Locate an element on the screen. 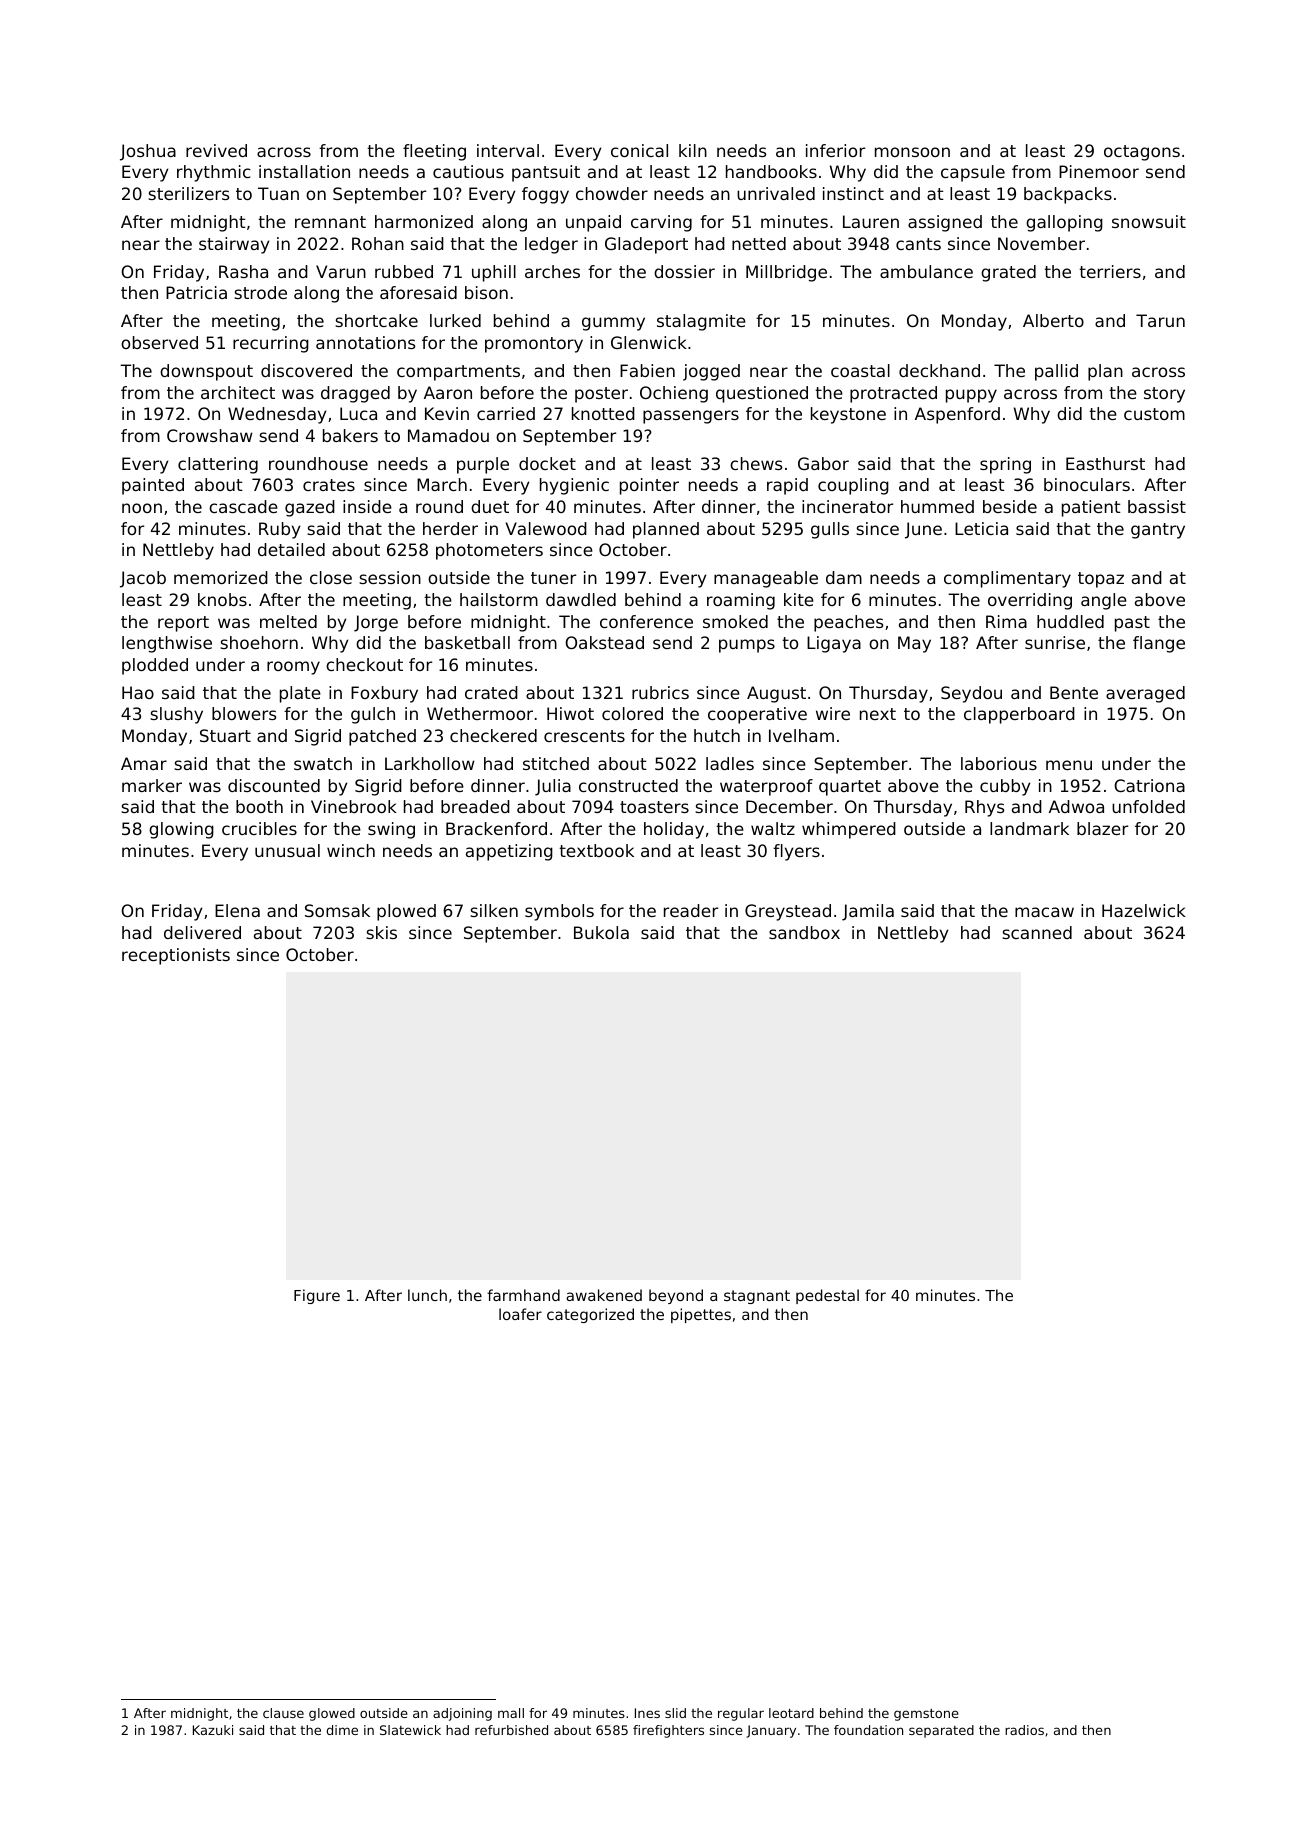  octagons is located at coordinates (1142, 153).
